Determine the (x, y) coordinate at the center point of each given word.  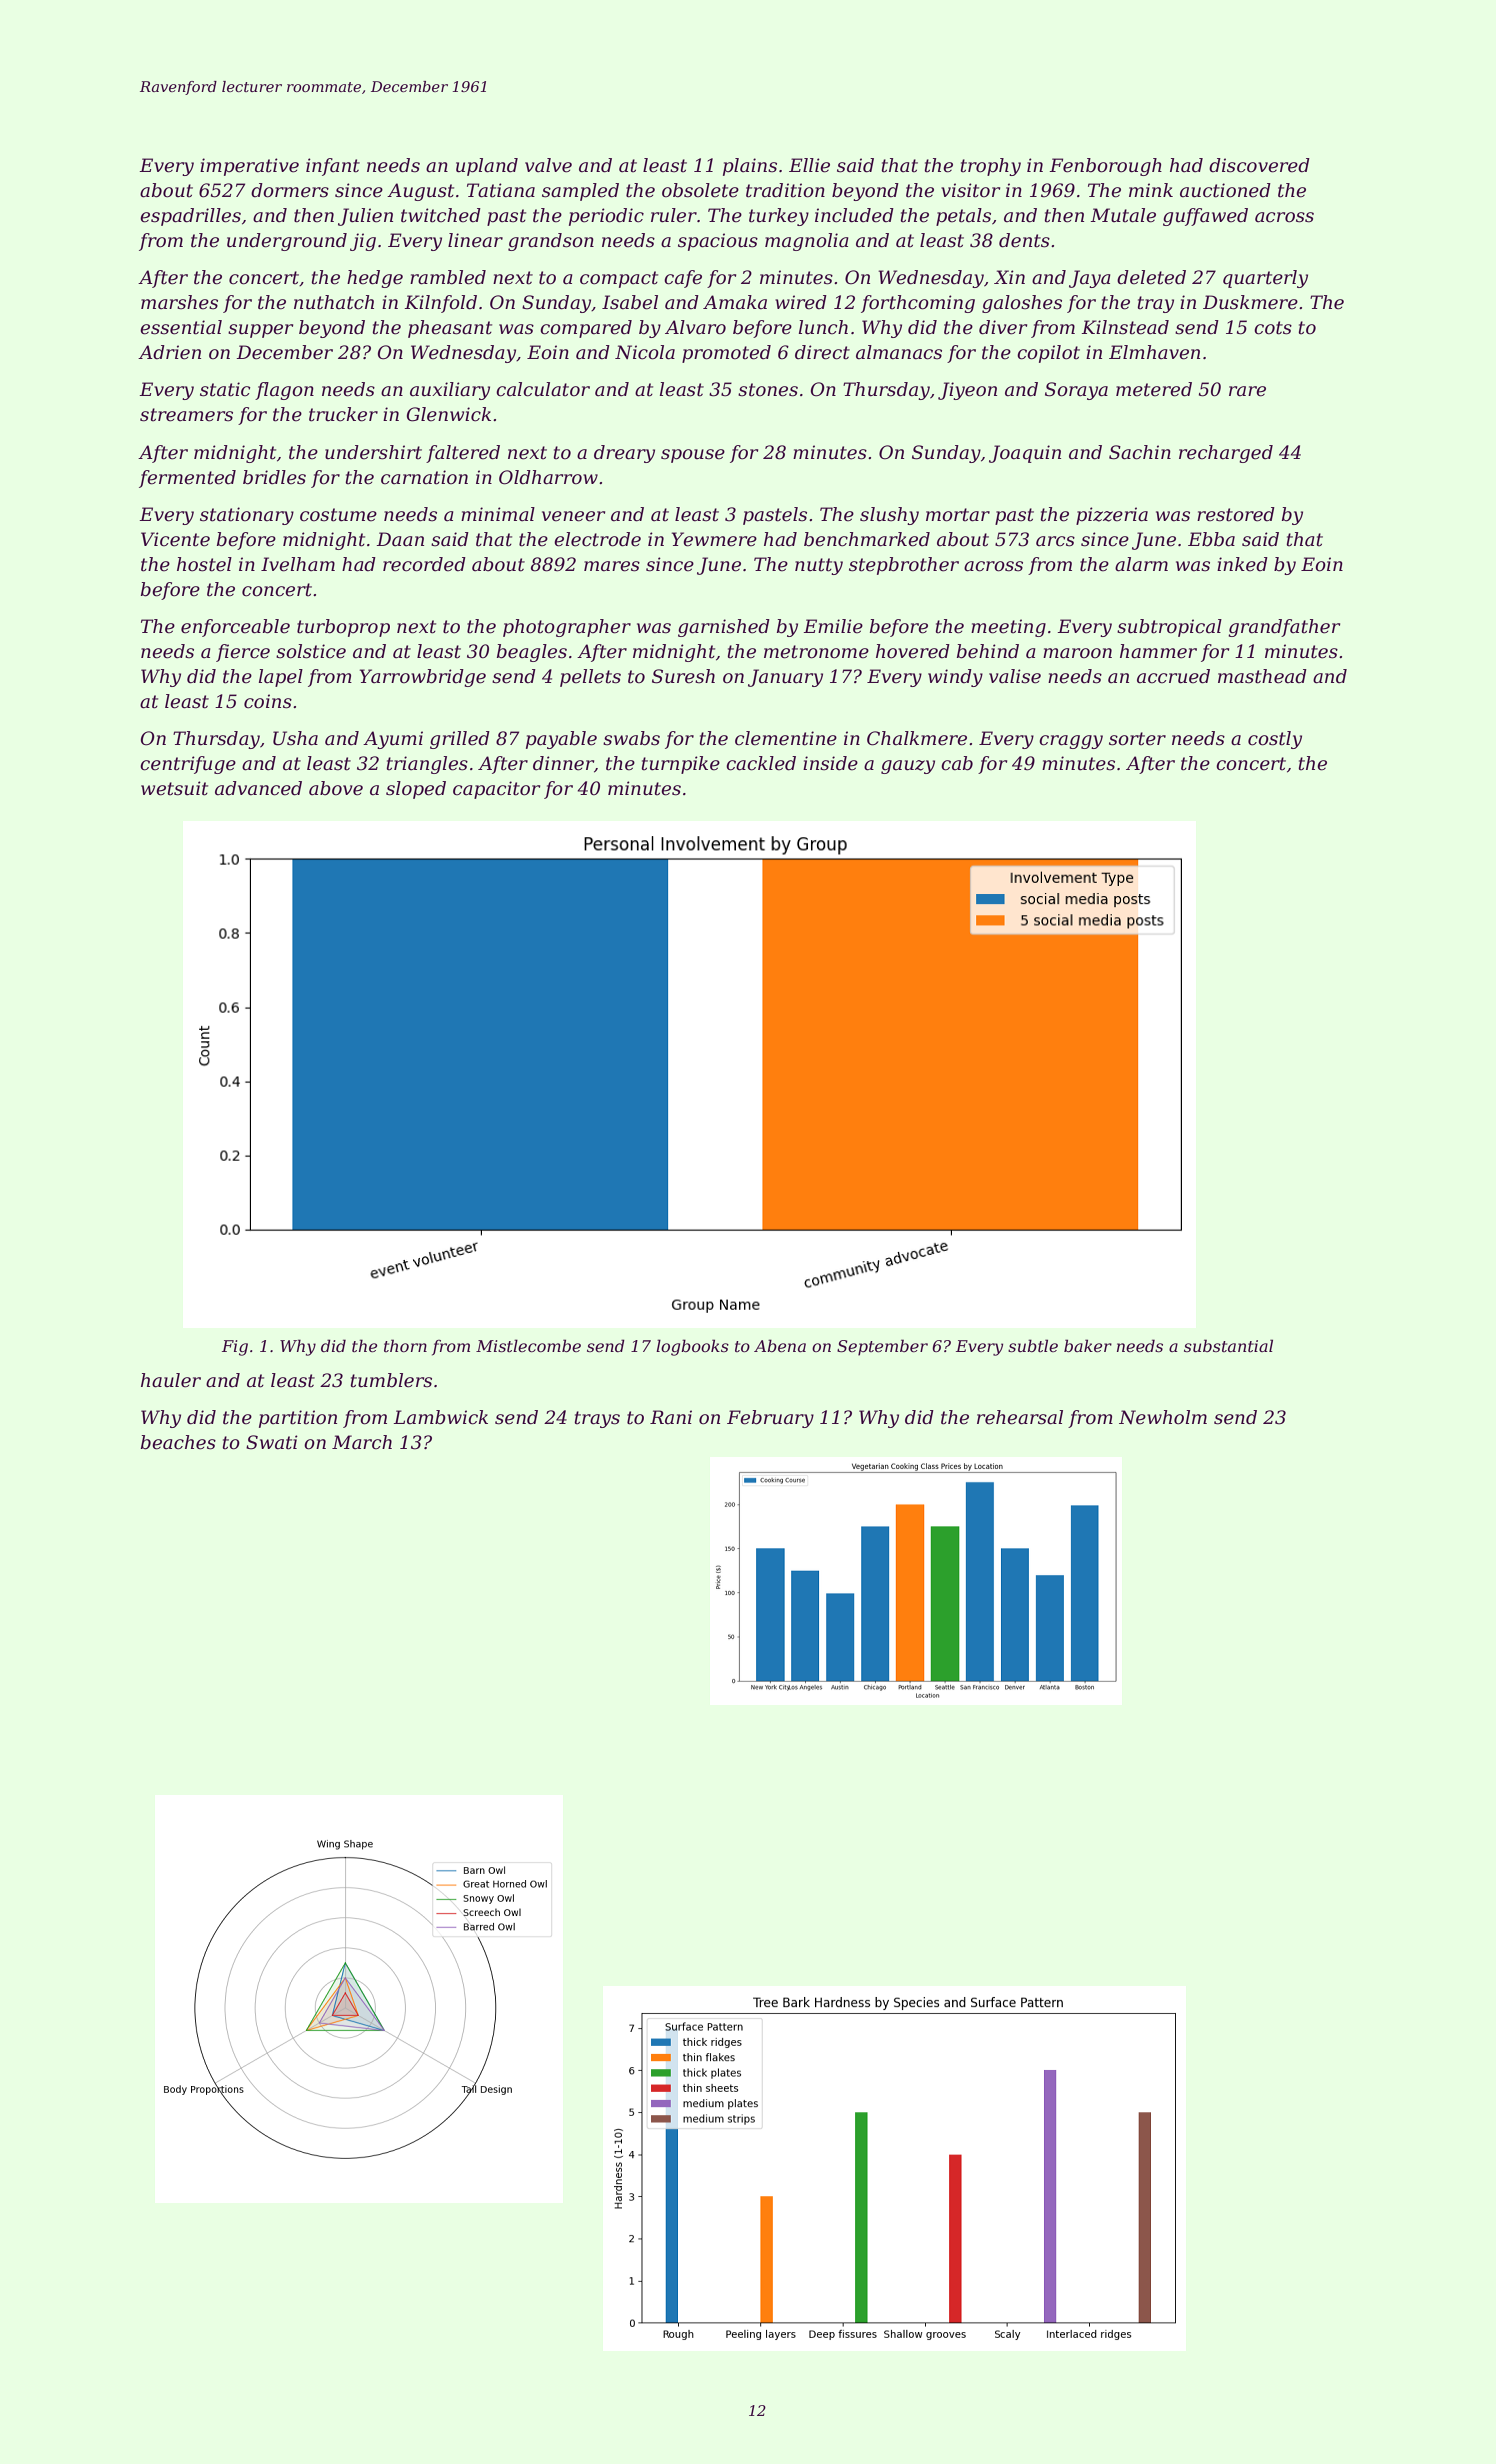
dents (1024, 240)
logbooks (692, 1347)
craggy (1071, 742)
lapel (281, 678)
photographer (567, 628)
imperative (249, 167)
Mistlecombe (528, 1345)
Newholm (1163, 1417)
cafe (683, 279)
